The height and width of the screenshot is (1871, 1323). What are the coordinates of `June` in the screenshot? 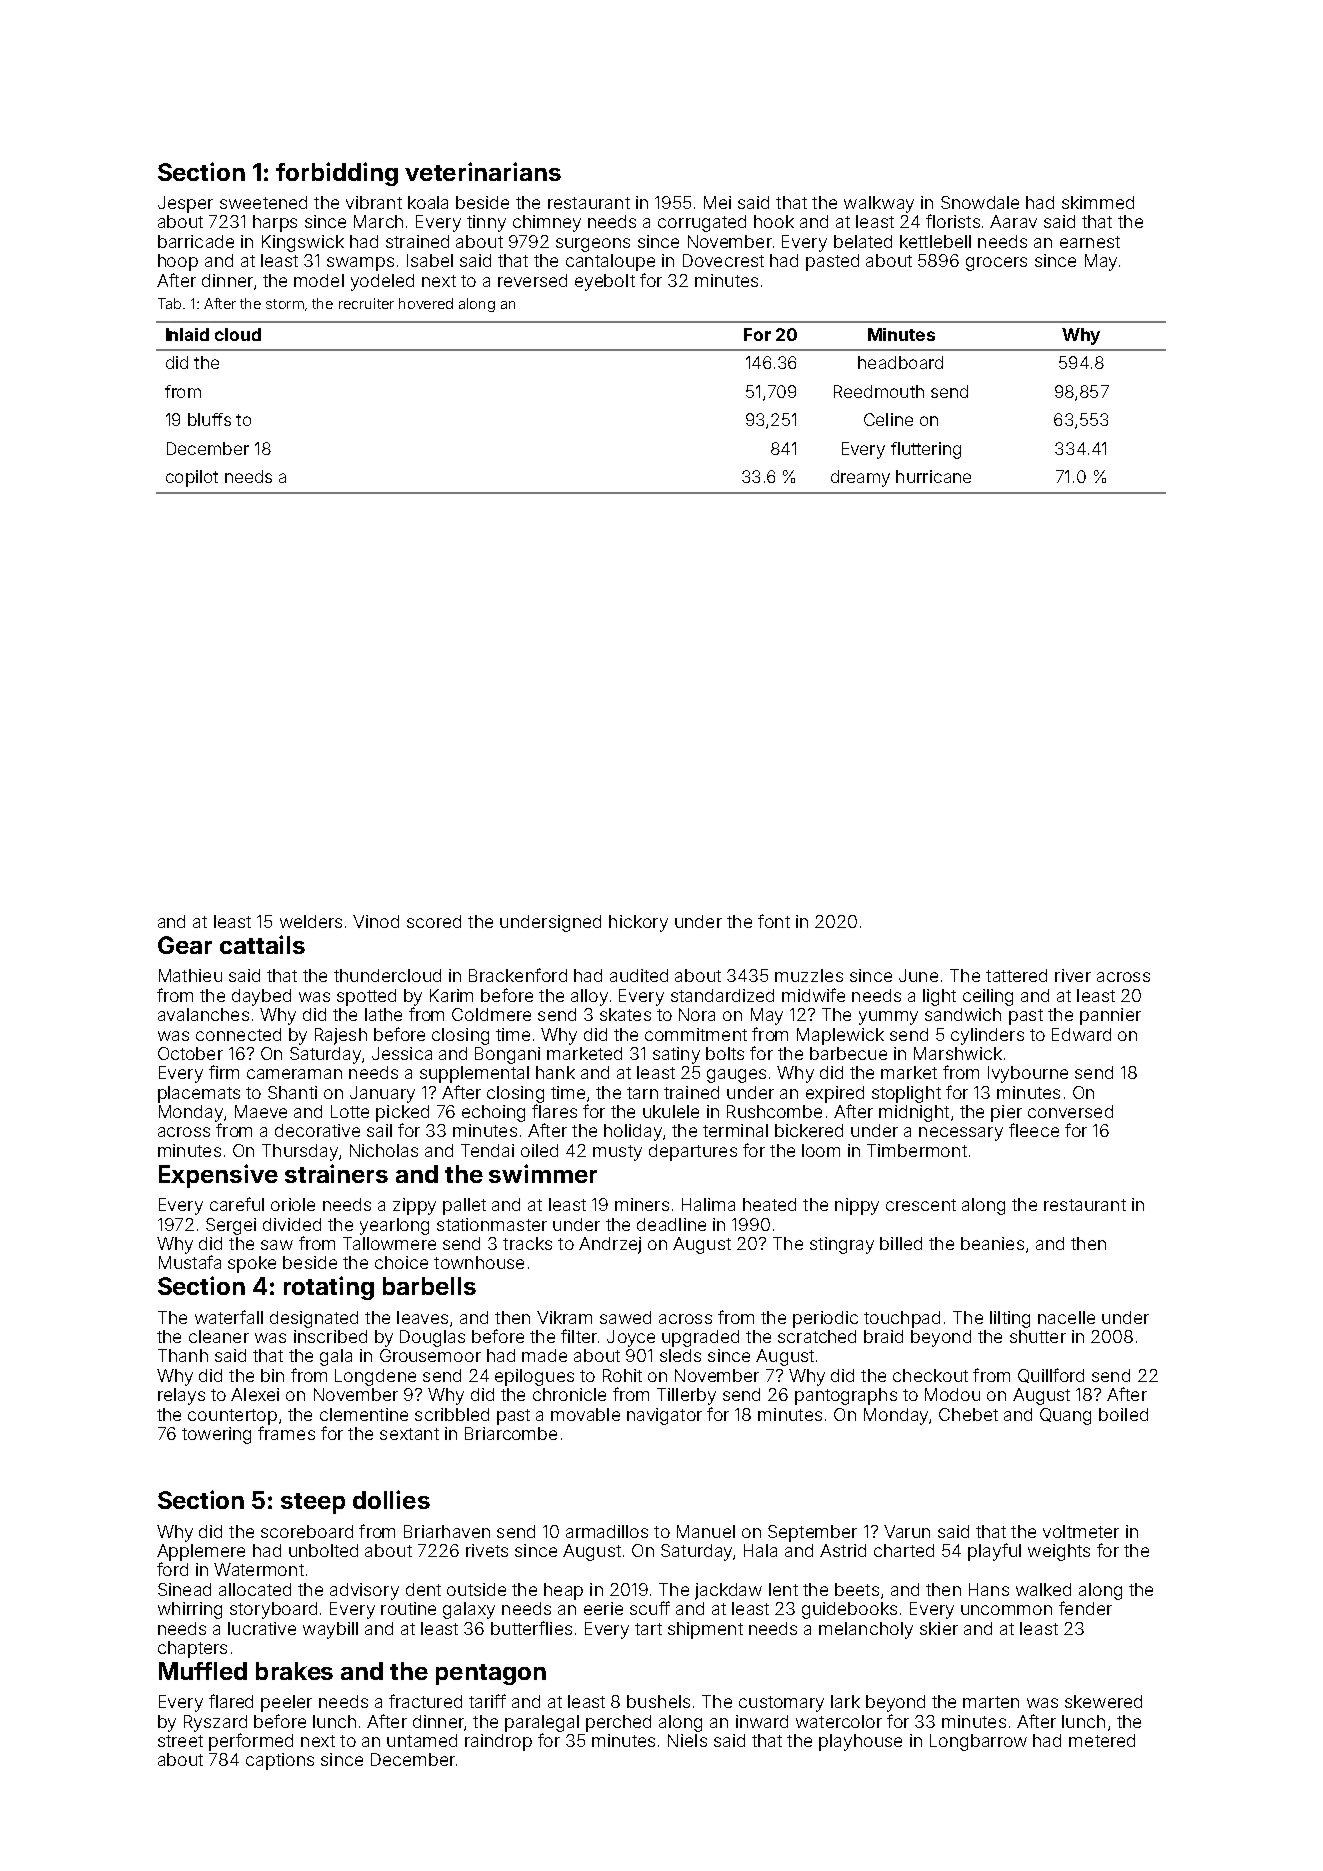 It's located at (918, 975).
